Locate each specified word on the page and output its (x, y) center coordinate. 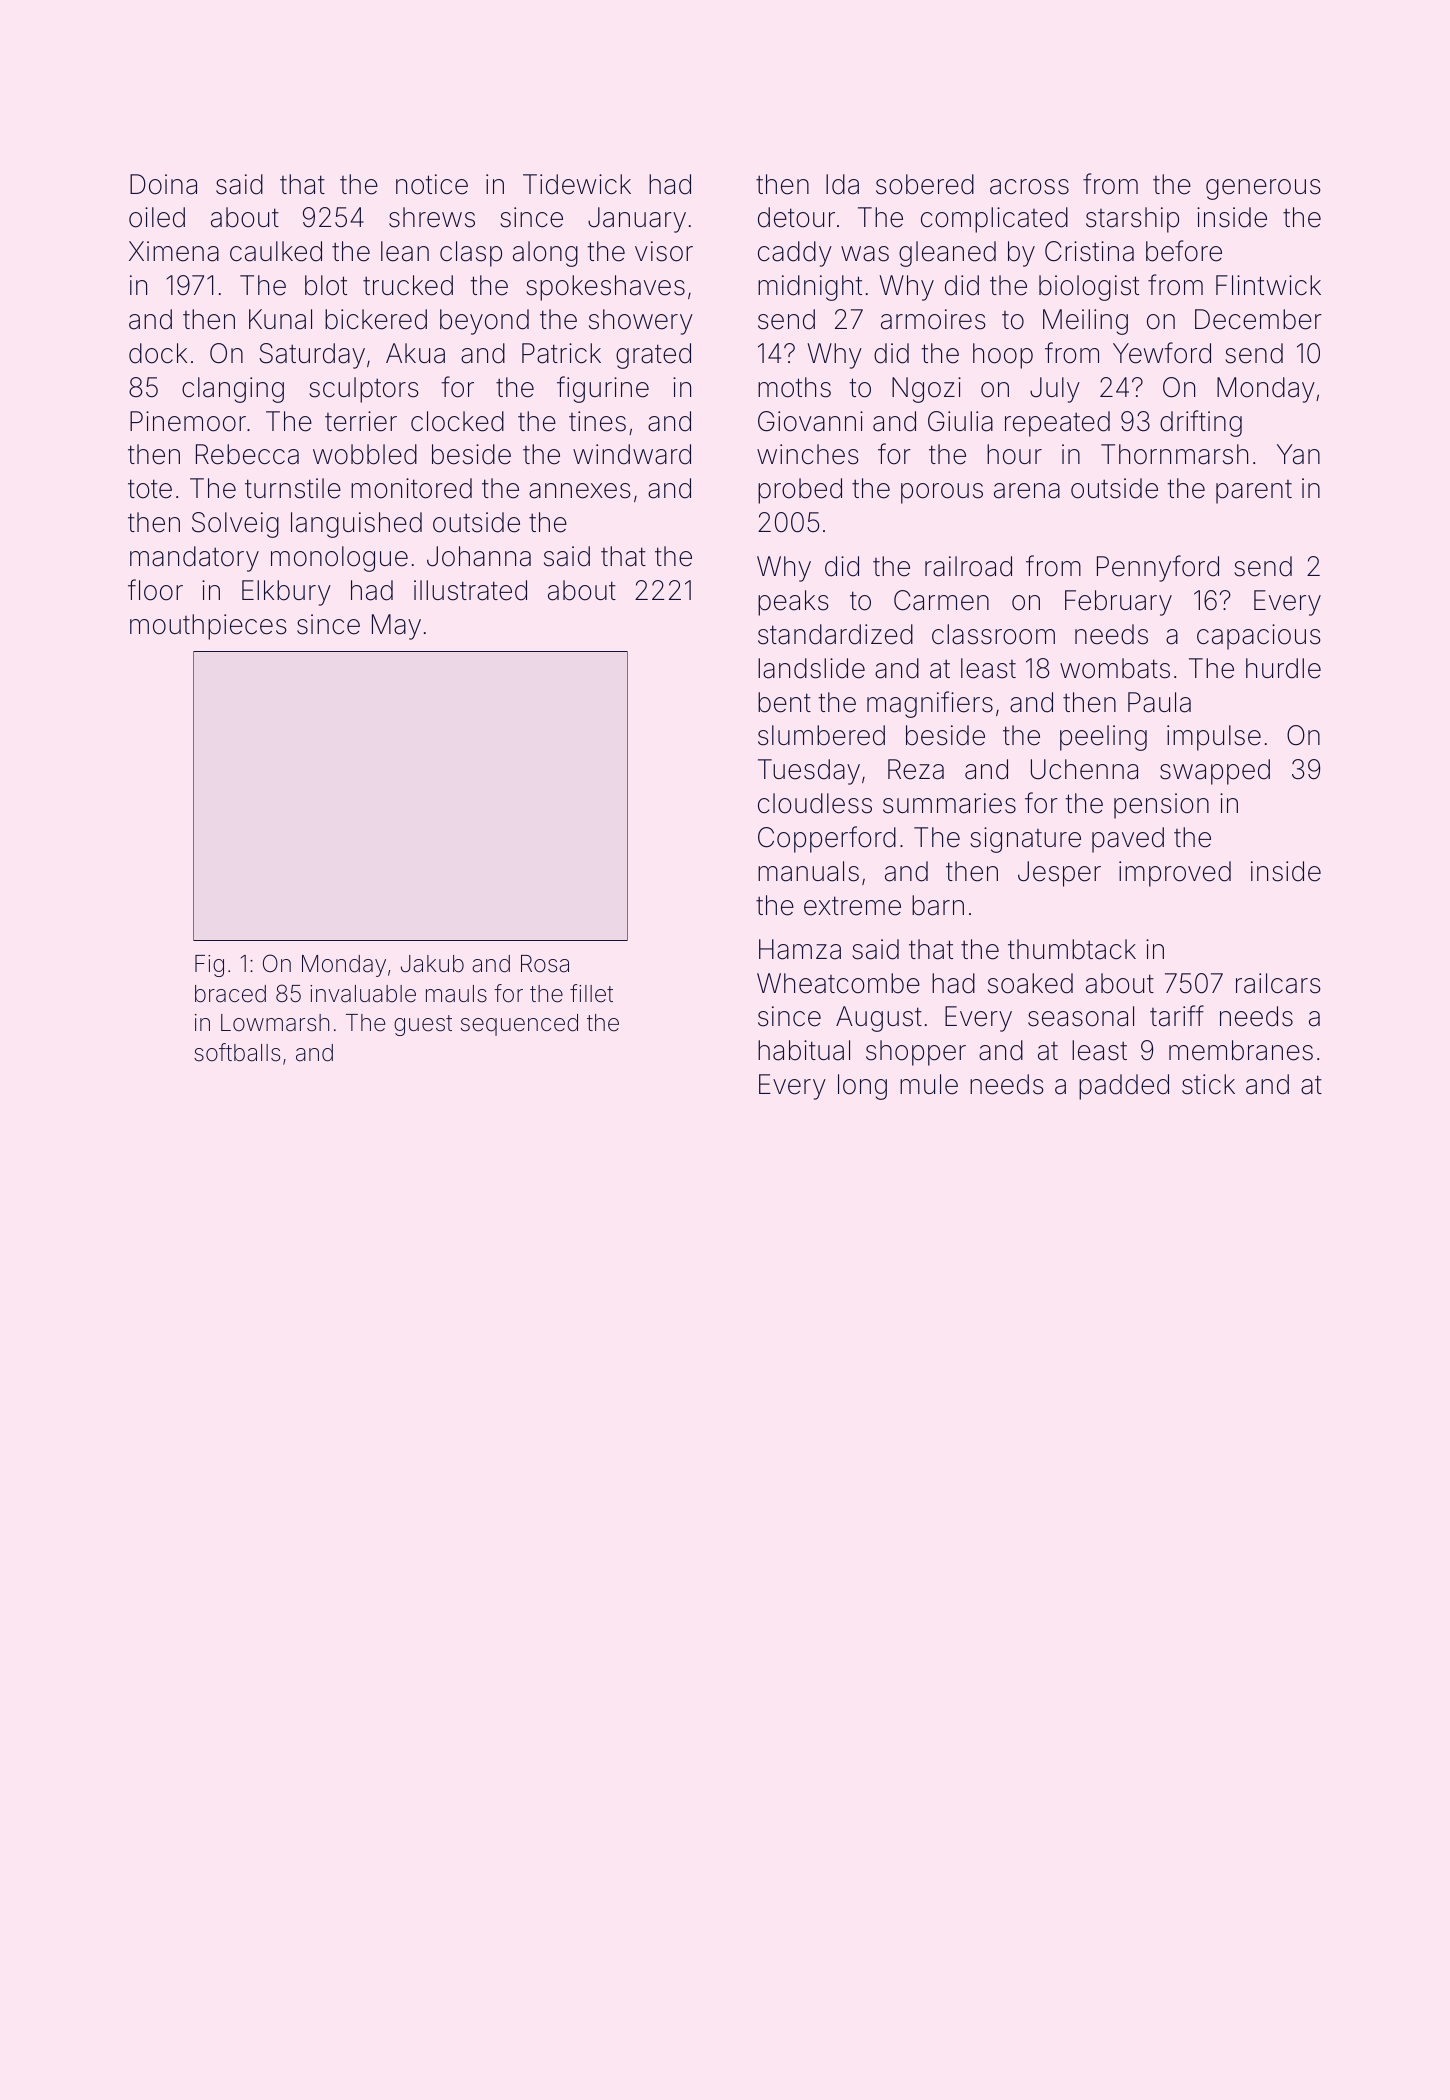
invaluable (363, 994)
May (396, 627)
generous (1263, 189)
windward (632, 454)
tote (150, 489)
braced (230, 994)
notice (432, 184)
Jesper (1059, 874)
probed (800, 491)
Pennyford (1158, 568)
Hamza (800, 949)
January (637, 220)
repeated (1057, 424)
